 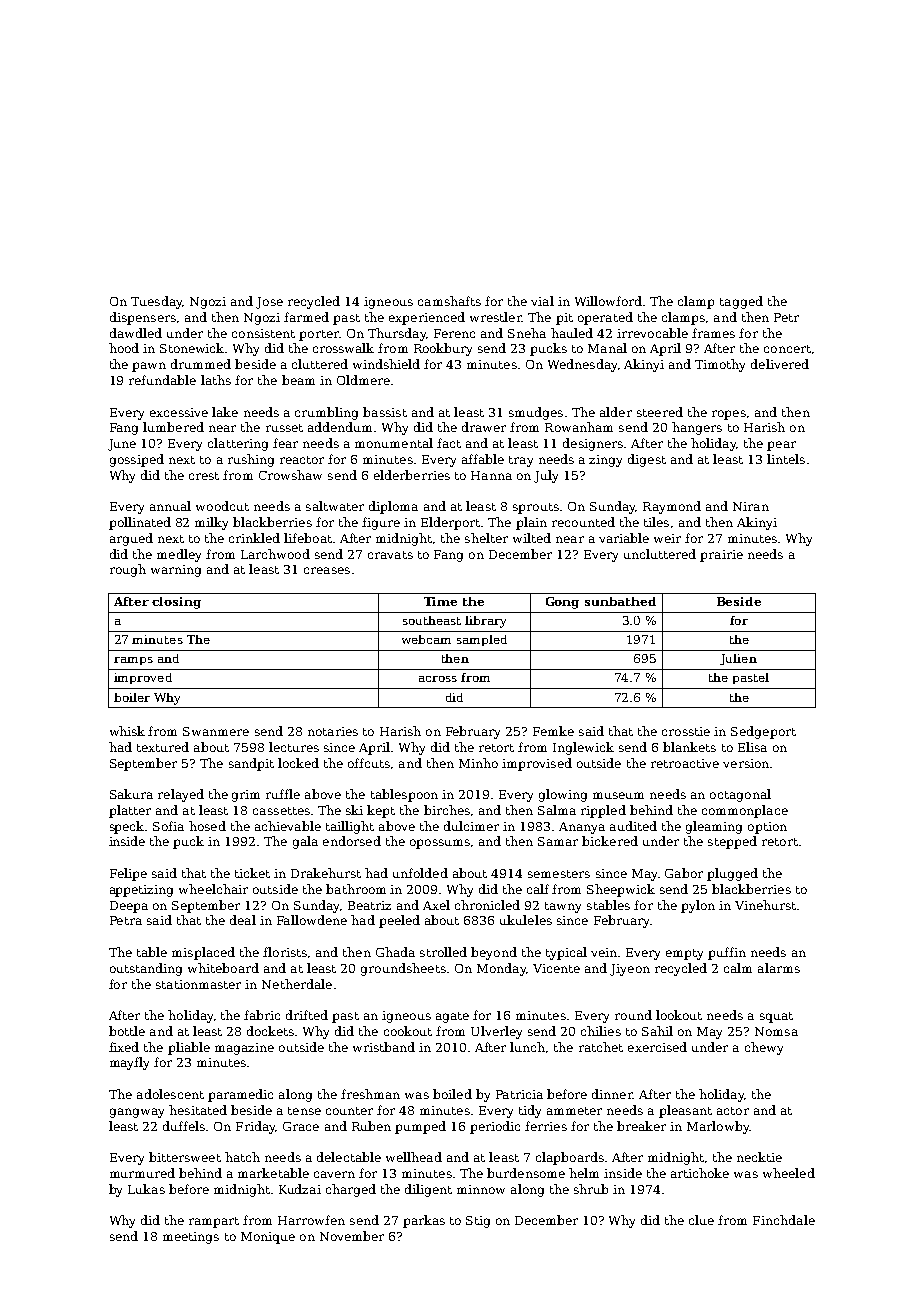 I want to click on Beatriz, so click(x=369, y=905).
